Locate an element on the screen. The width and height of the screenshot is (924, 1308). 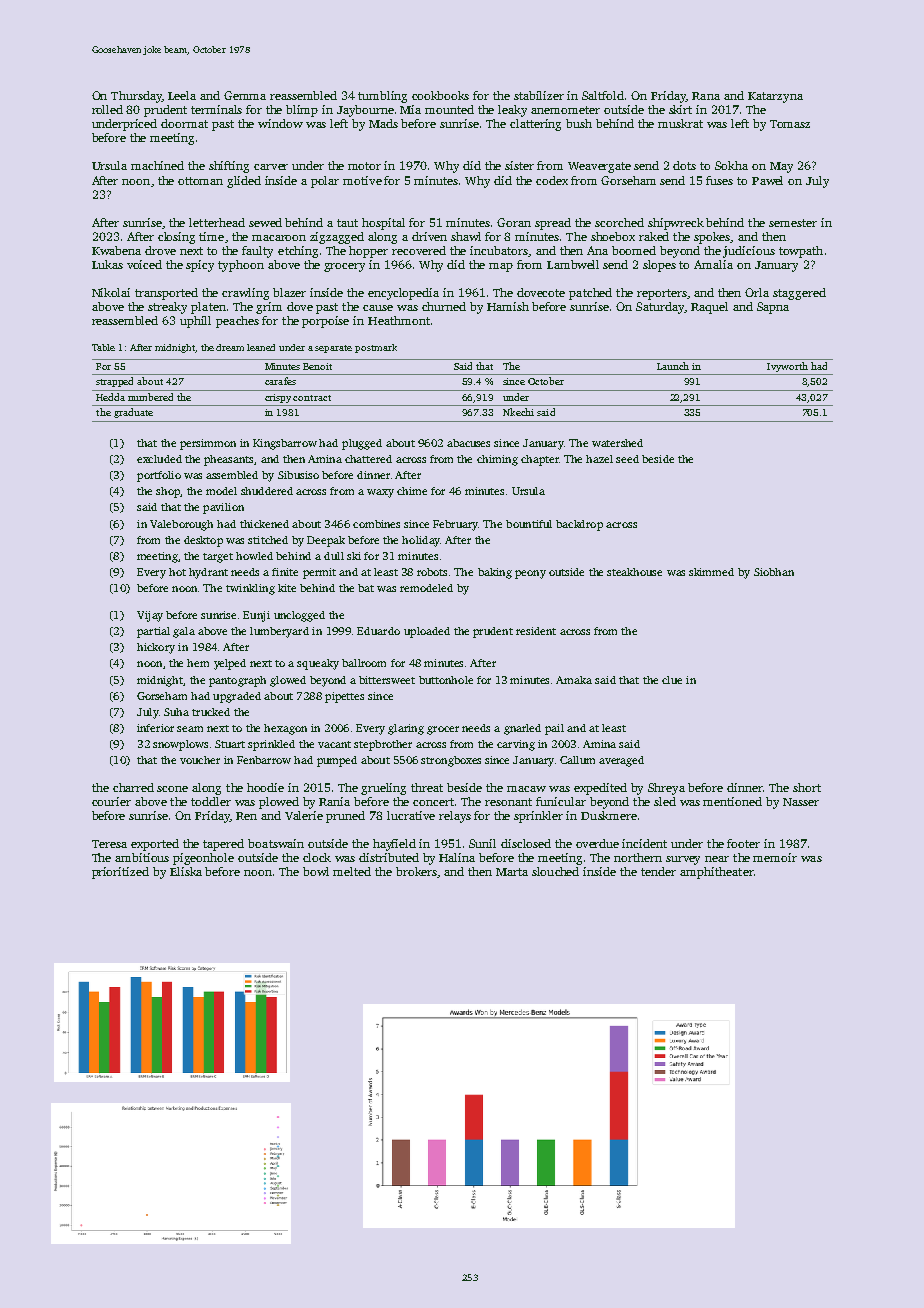
skirt is located at coordinates (680, 109).
